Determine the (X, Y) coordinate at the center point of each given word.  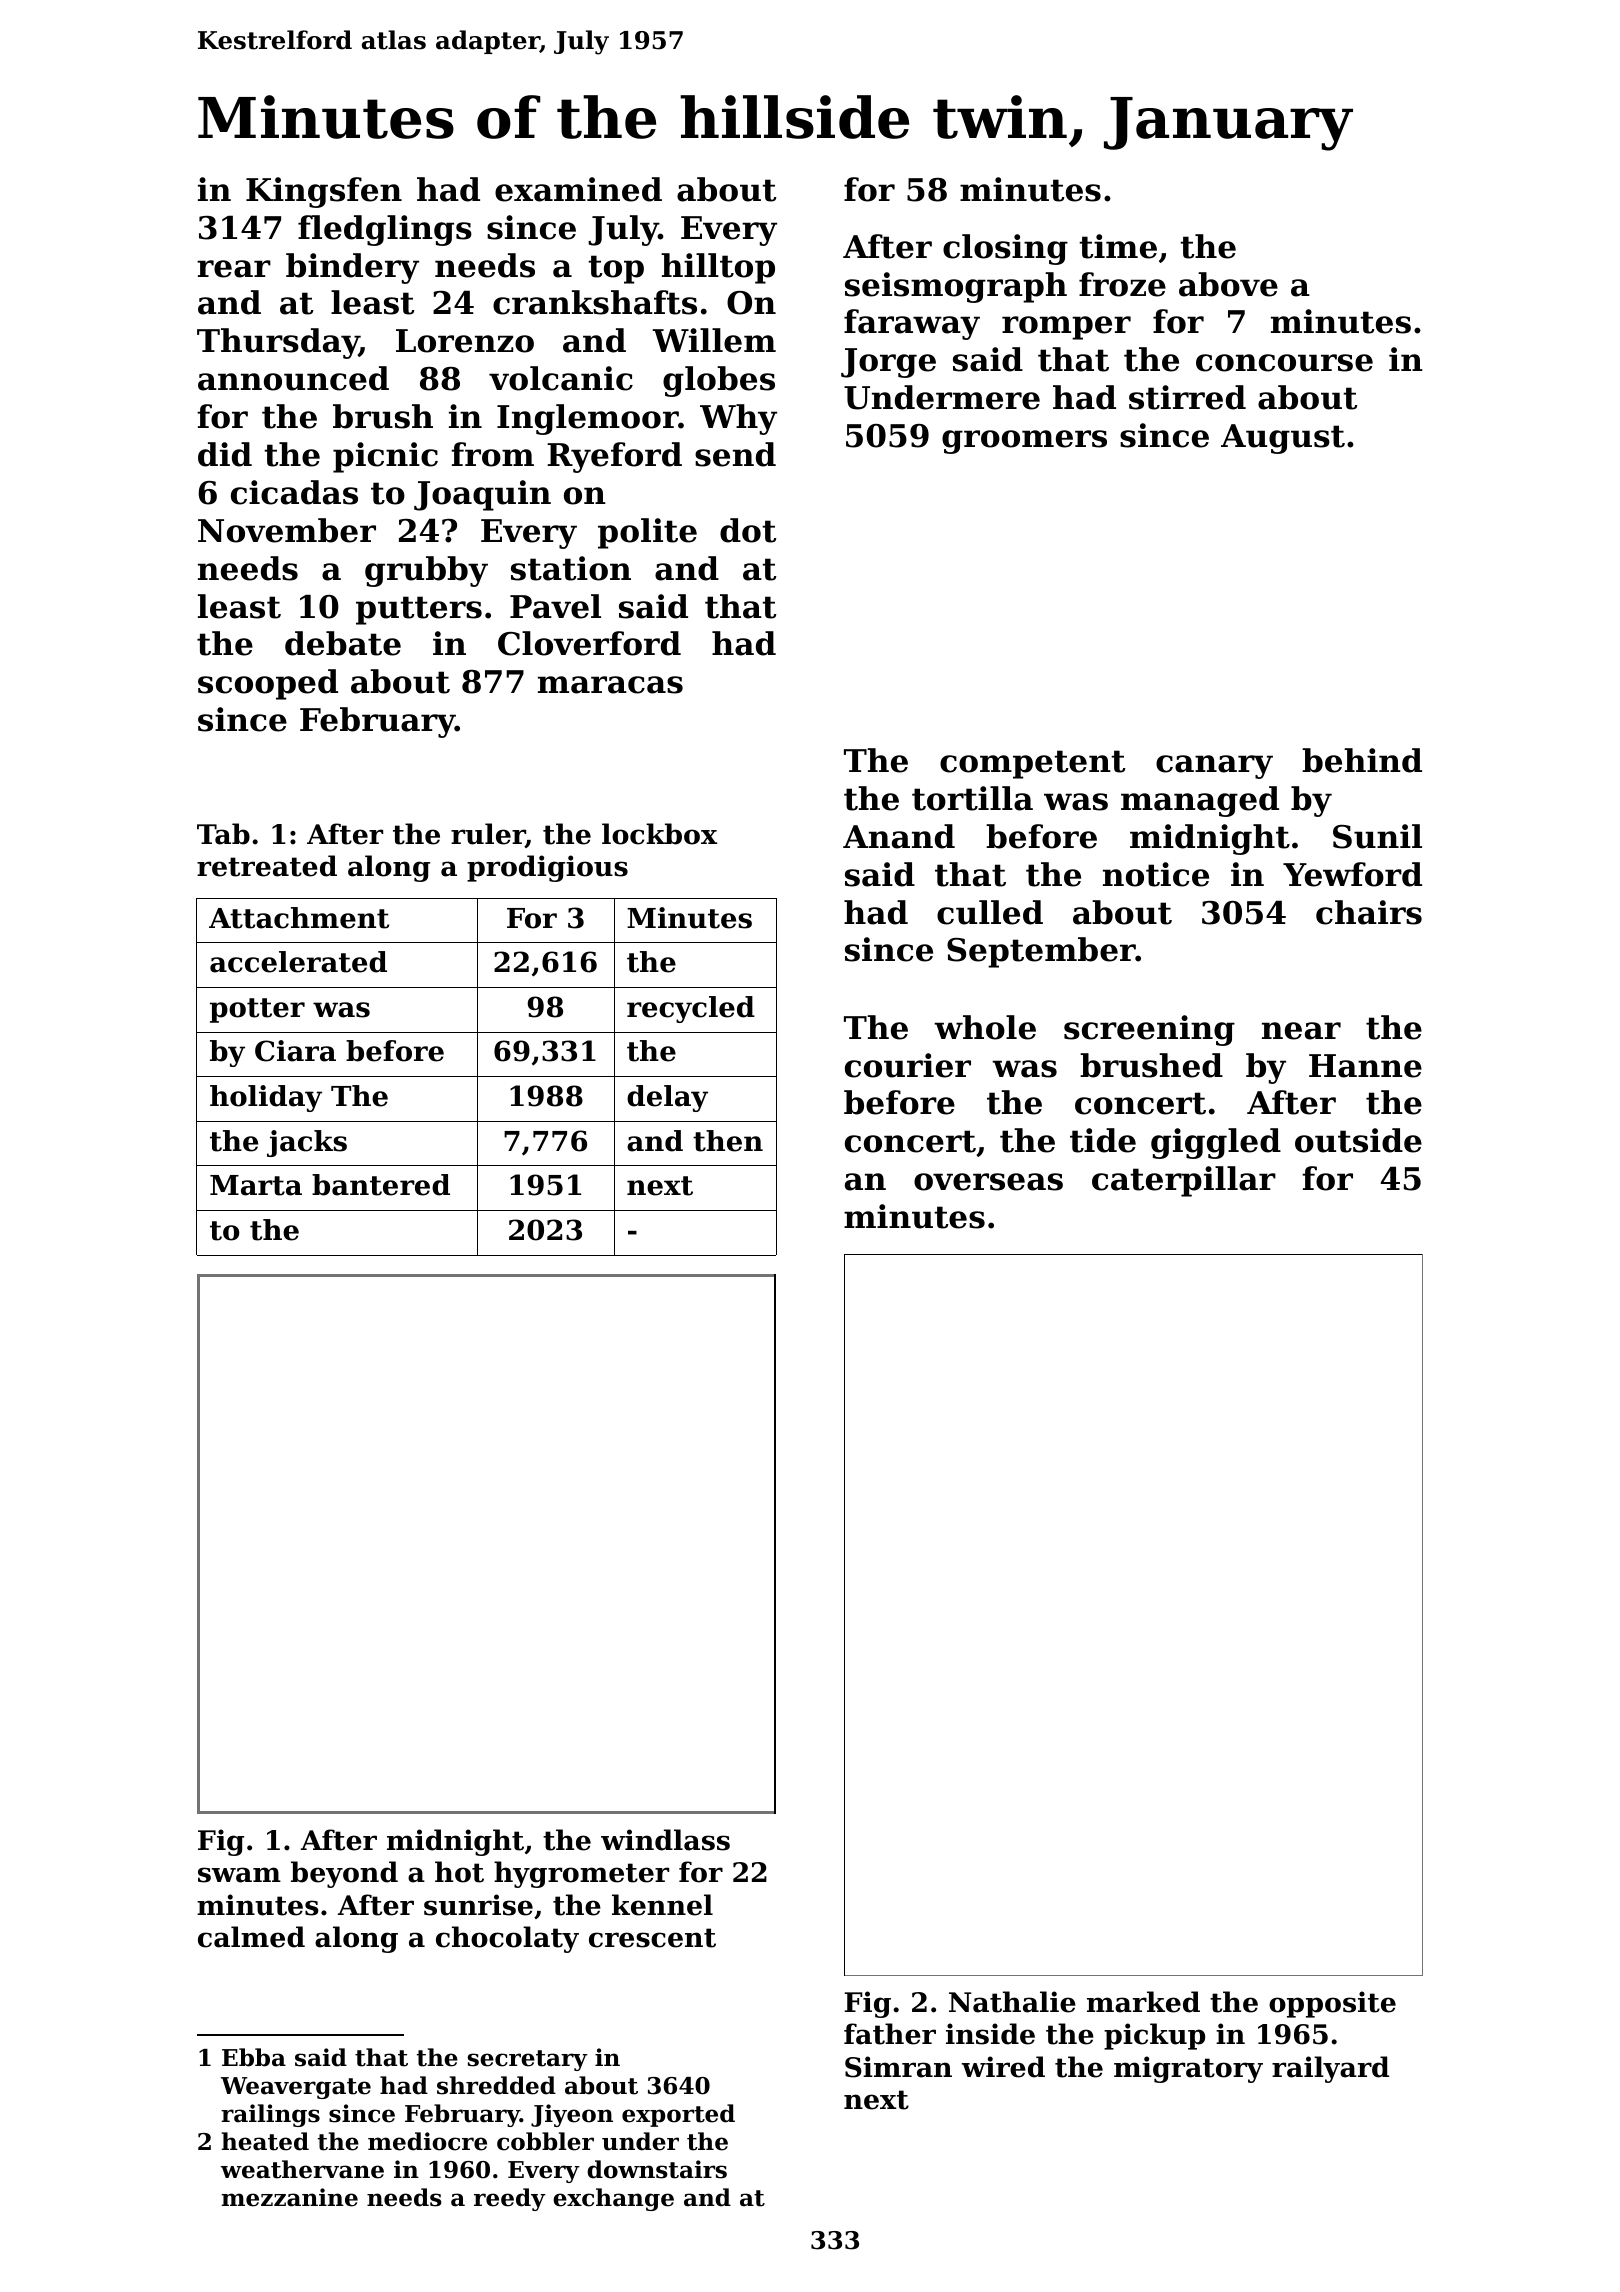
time (1118, 246)
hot (459, 1872)
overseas (988, 1182)
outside (1358, 1140)
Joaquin (482, 495)
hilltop (718, 268)
